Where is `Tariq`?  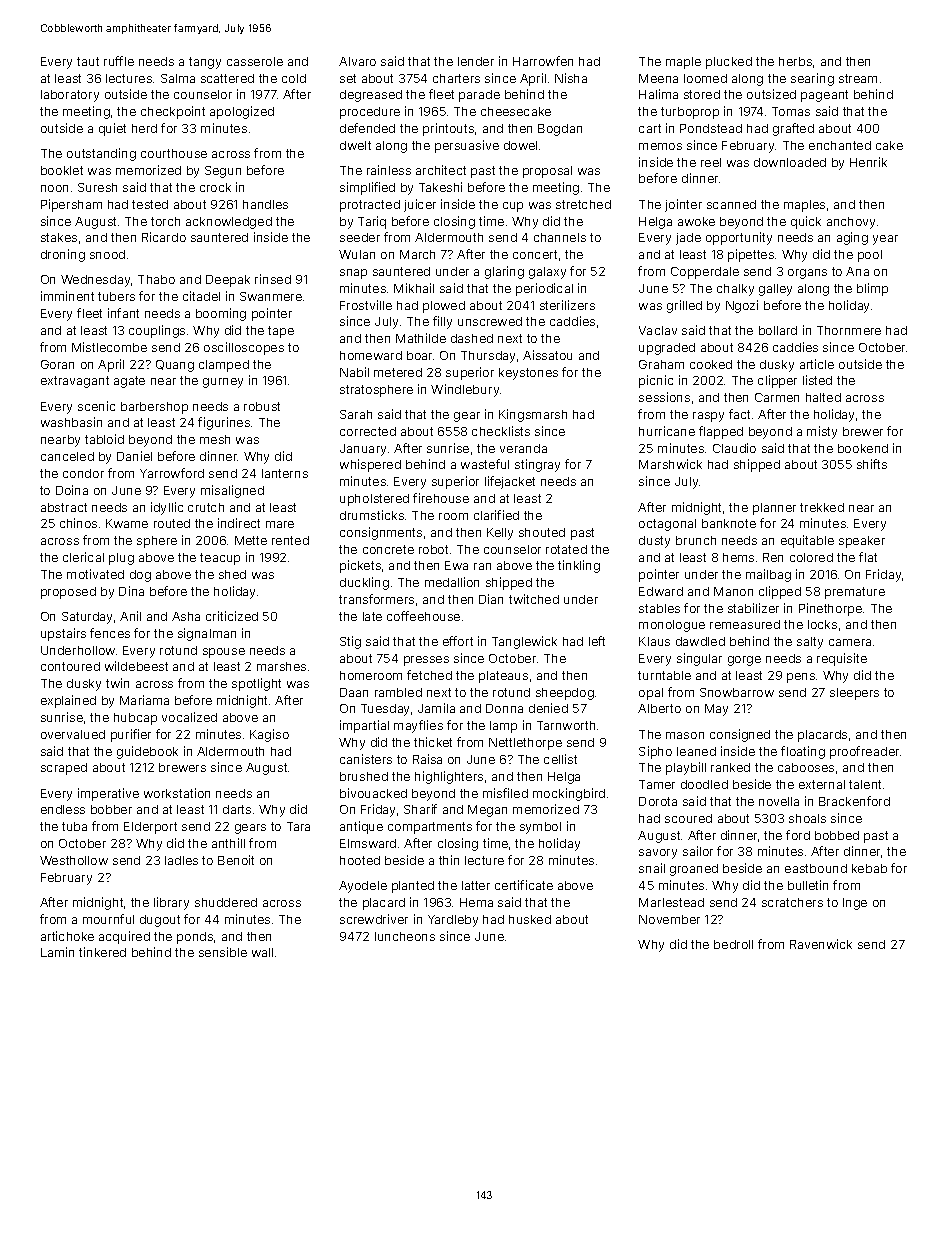
Tariq is located at coordinates (372, 222).
